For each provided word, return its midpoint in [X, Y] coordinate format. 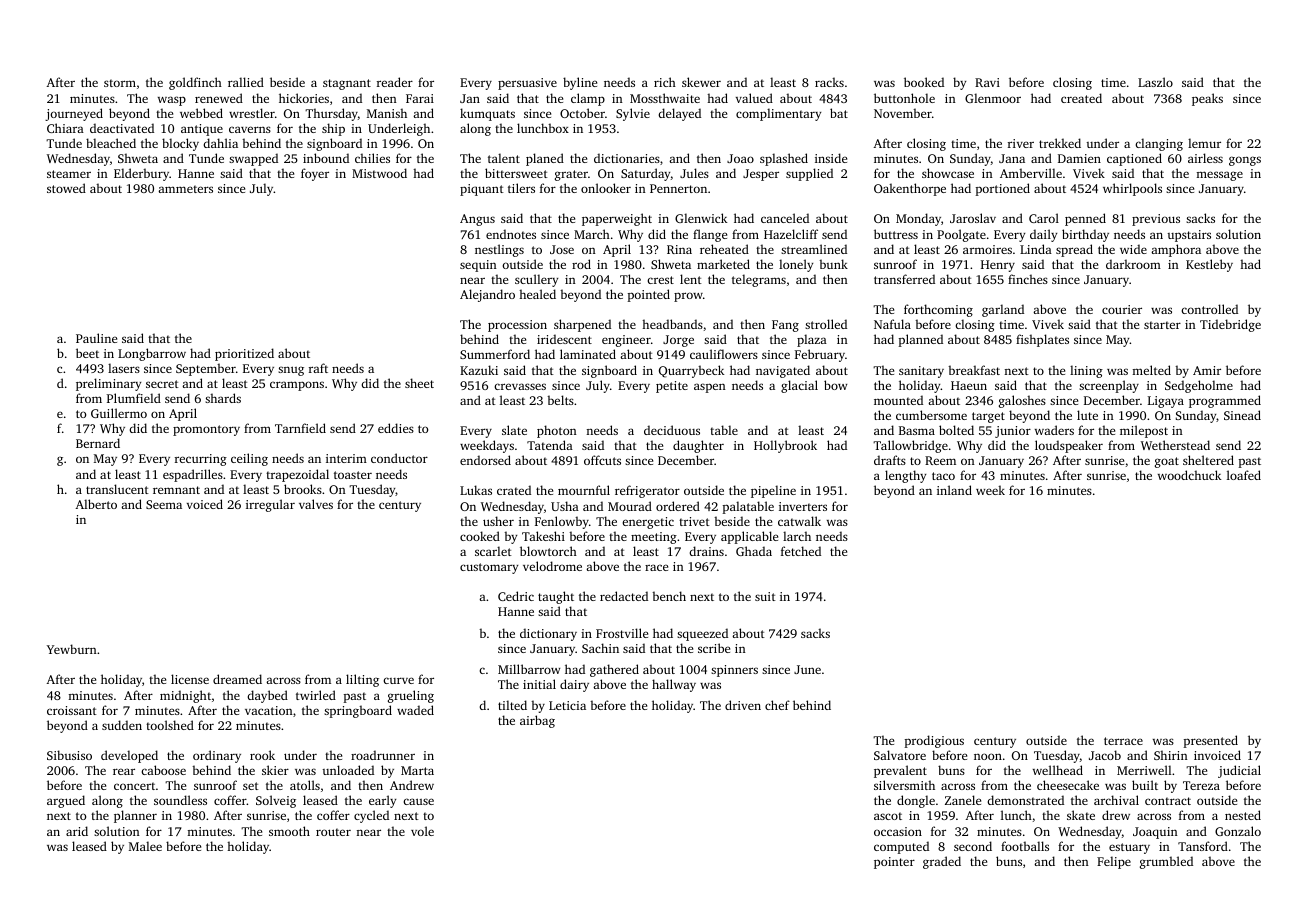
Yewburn [72, 649]
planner [135, 816]
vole [422, 831]
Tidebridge [1230, 325]
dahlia [220, 143]
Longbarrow [152, 354]
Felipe [1114, 862]
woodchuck [1189, 475]
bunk [833, 264]
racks [829, 82]
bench [669, 596]
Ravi [987, 82]
